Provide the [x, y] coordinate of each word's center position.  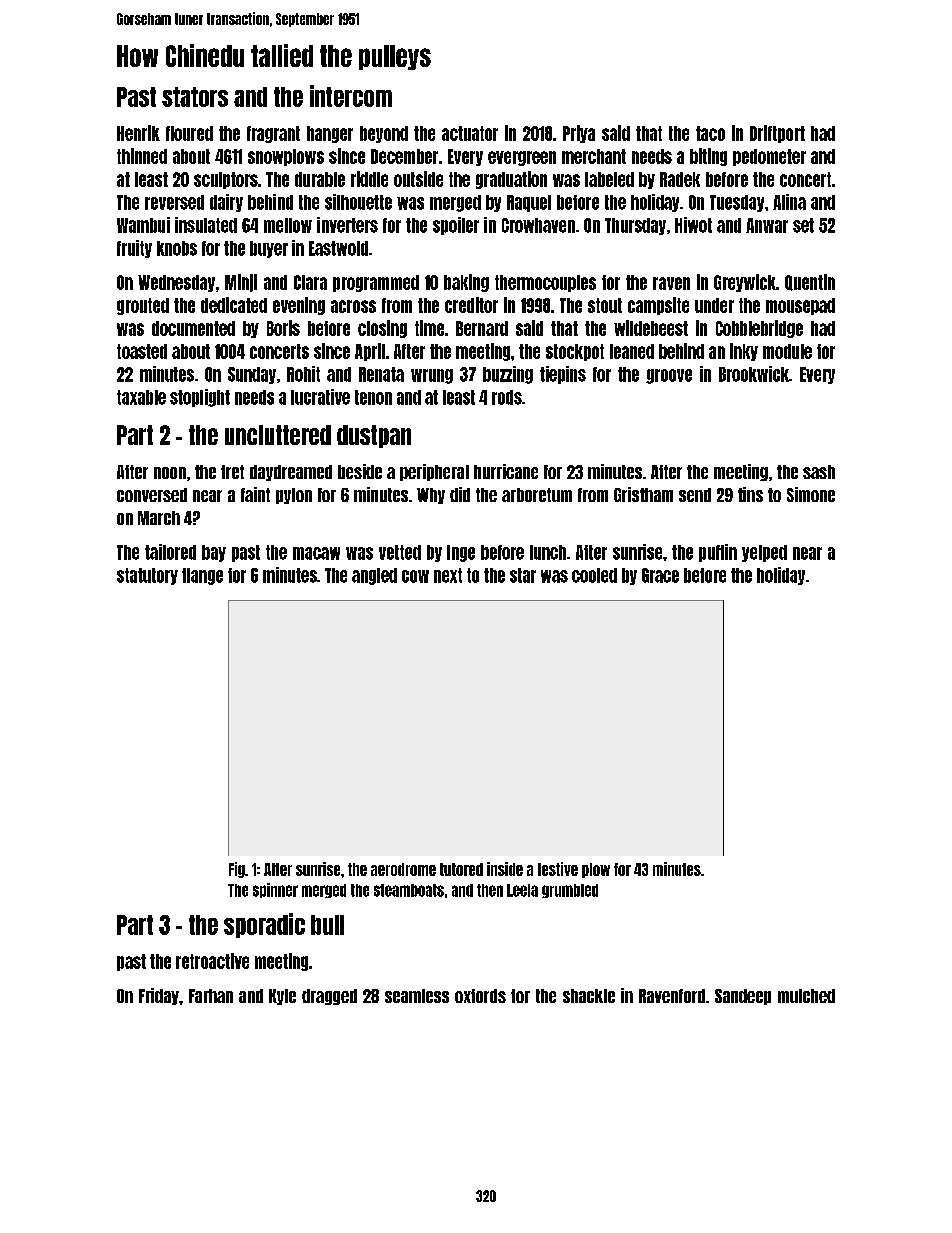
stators [195, 97]
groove [669, 376]
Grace [660, 575]
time [429, 328]
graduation [511, 180]
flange [202, 576]
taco [710, 133]
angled [374, 576]
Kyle [282, 997]
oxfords [480, 996]
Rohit [303, 374]
